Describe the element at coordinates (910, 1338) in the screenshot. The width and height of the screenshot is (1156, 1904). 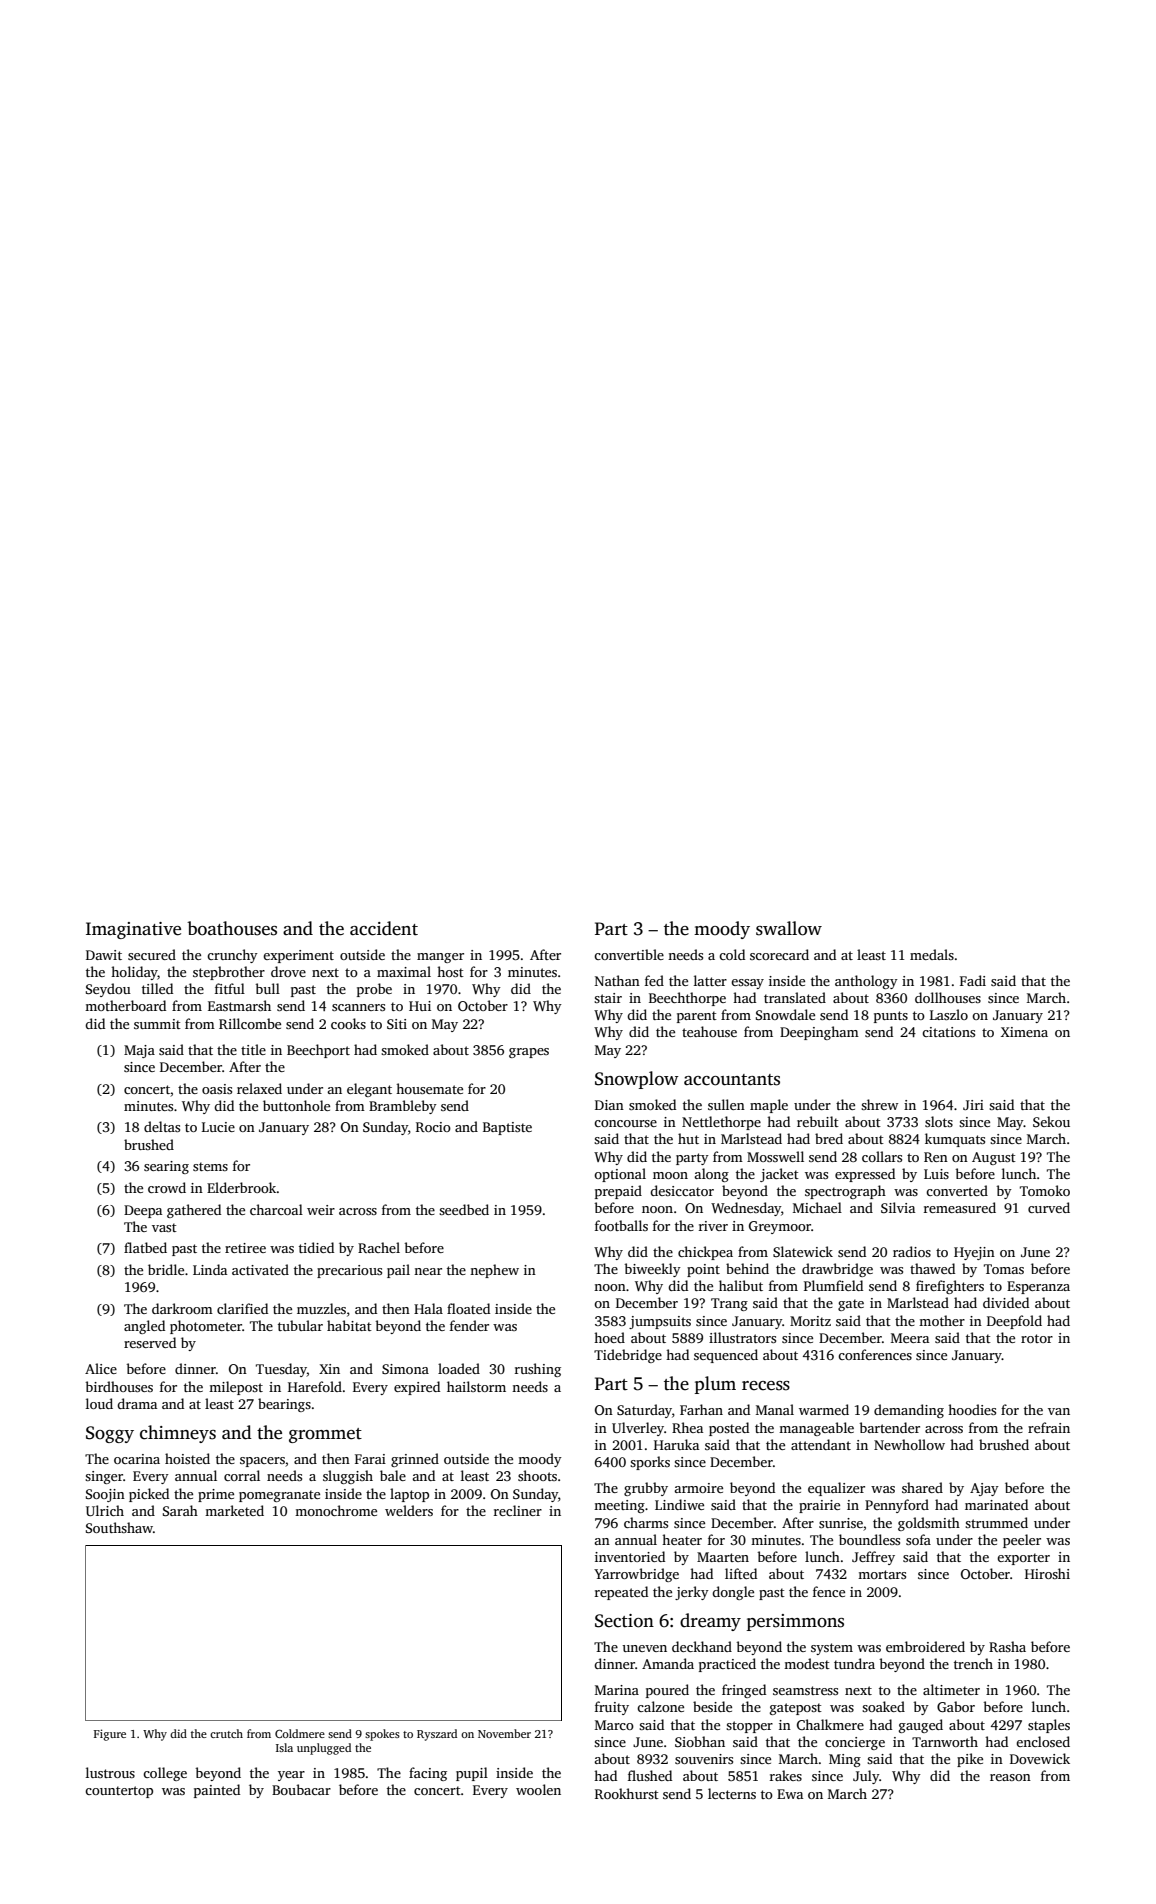
I see `Meera` at that location.
